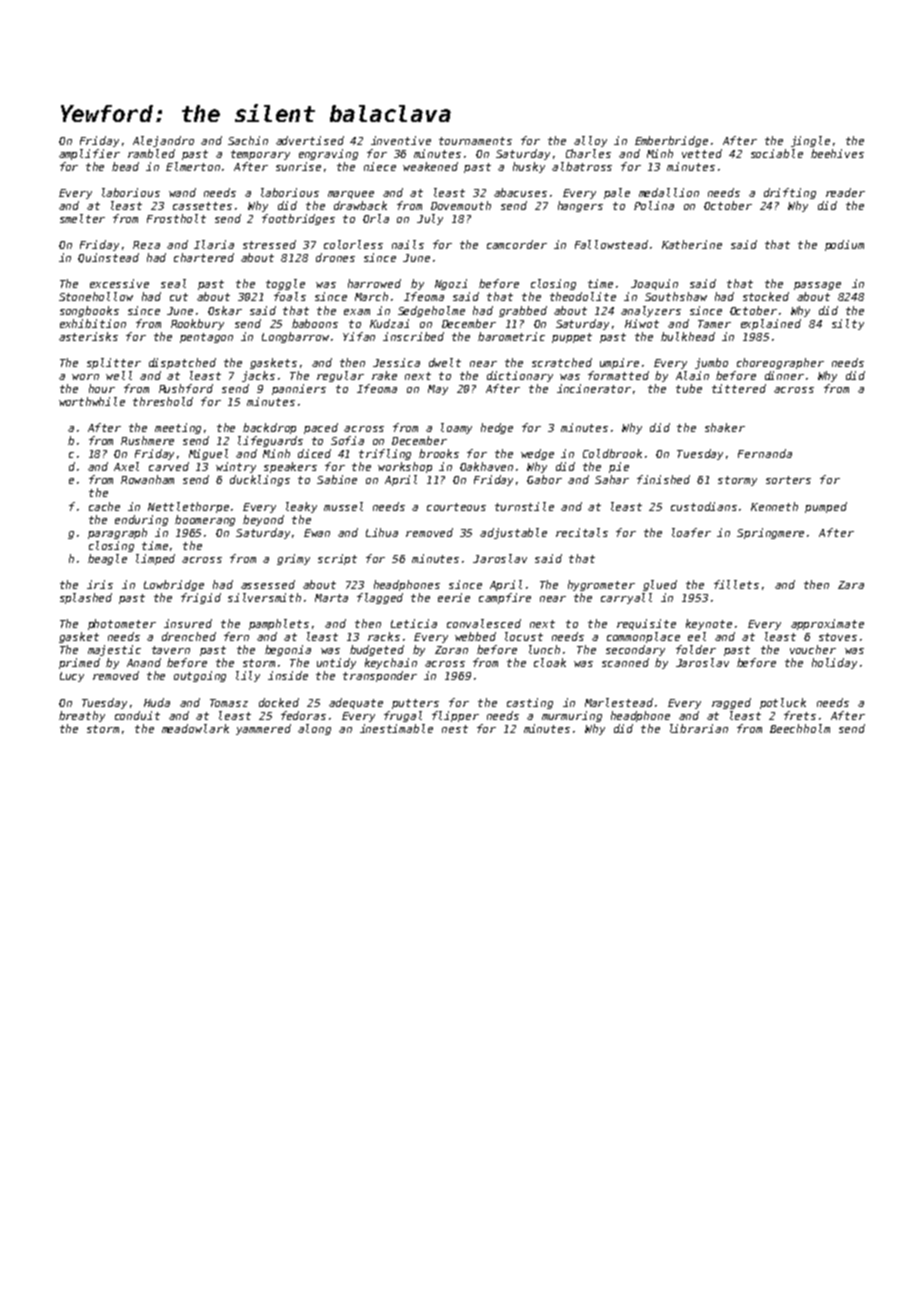 This page has width=924, height=1308. I want to click on fillets, so click(736, 584).
